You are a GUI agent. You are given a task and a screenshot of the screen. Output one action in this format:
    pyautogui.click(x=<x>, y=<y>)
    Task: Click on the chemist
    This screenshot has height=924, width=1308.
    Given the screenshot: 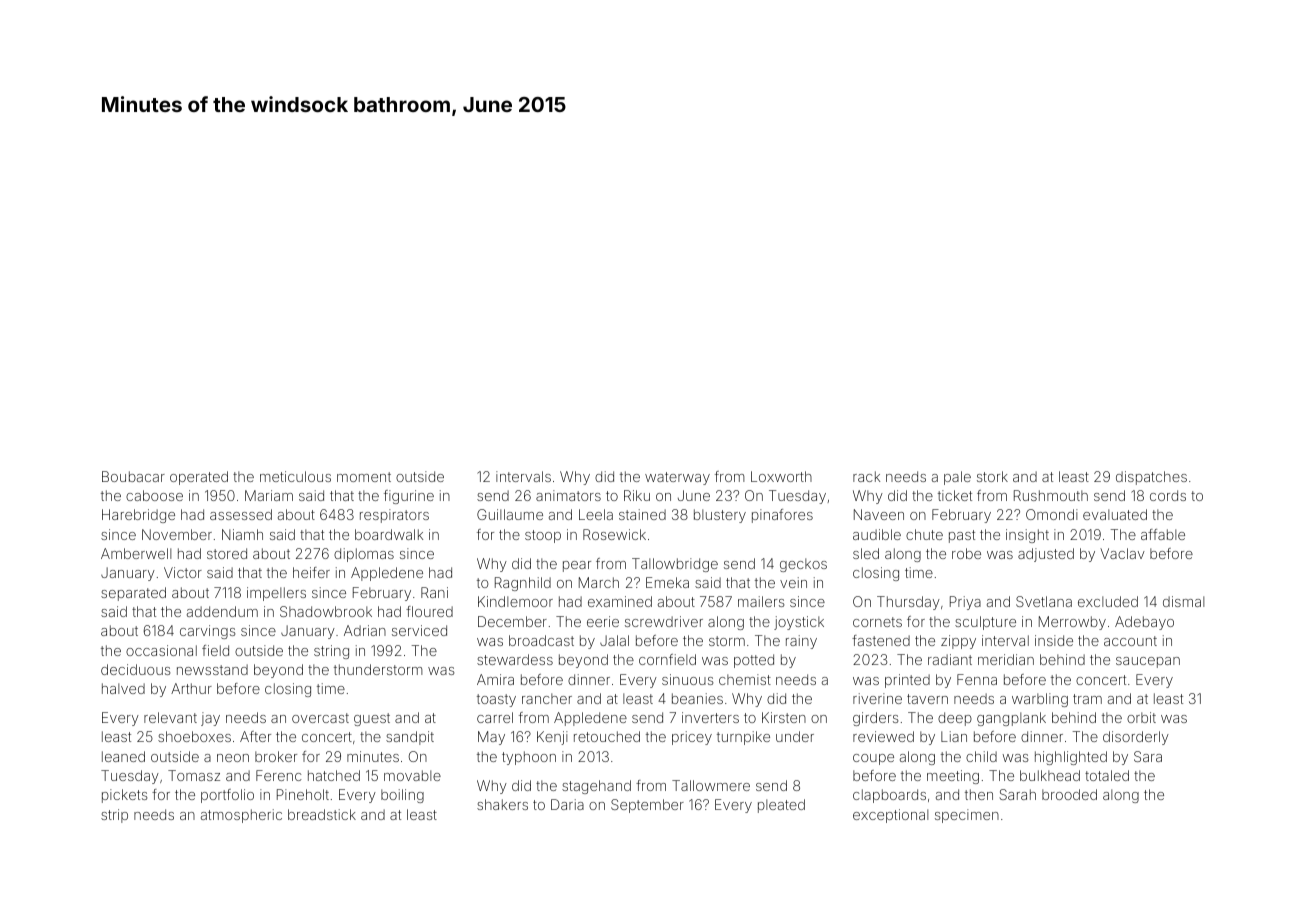 What is the action you would take?
    pyautogui.click(x=745, y=679)
